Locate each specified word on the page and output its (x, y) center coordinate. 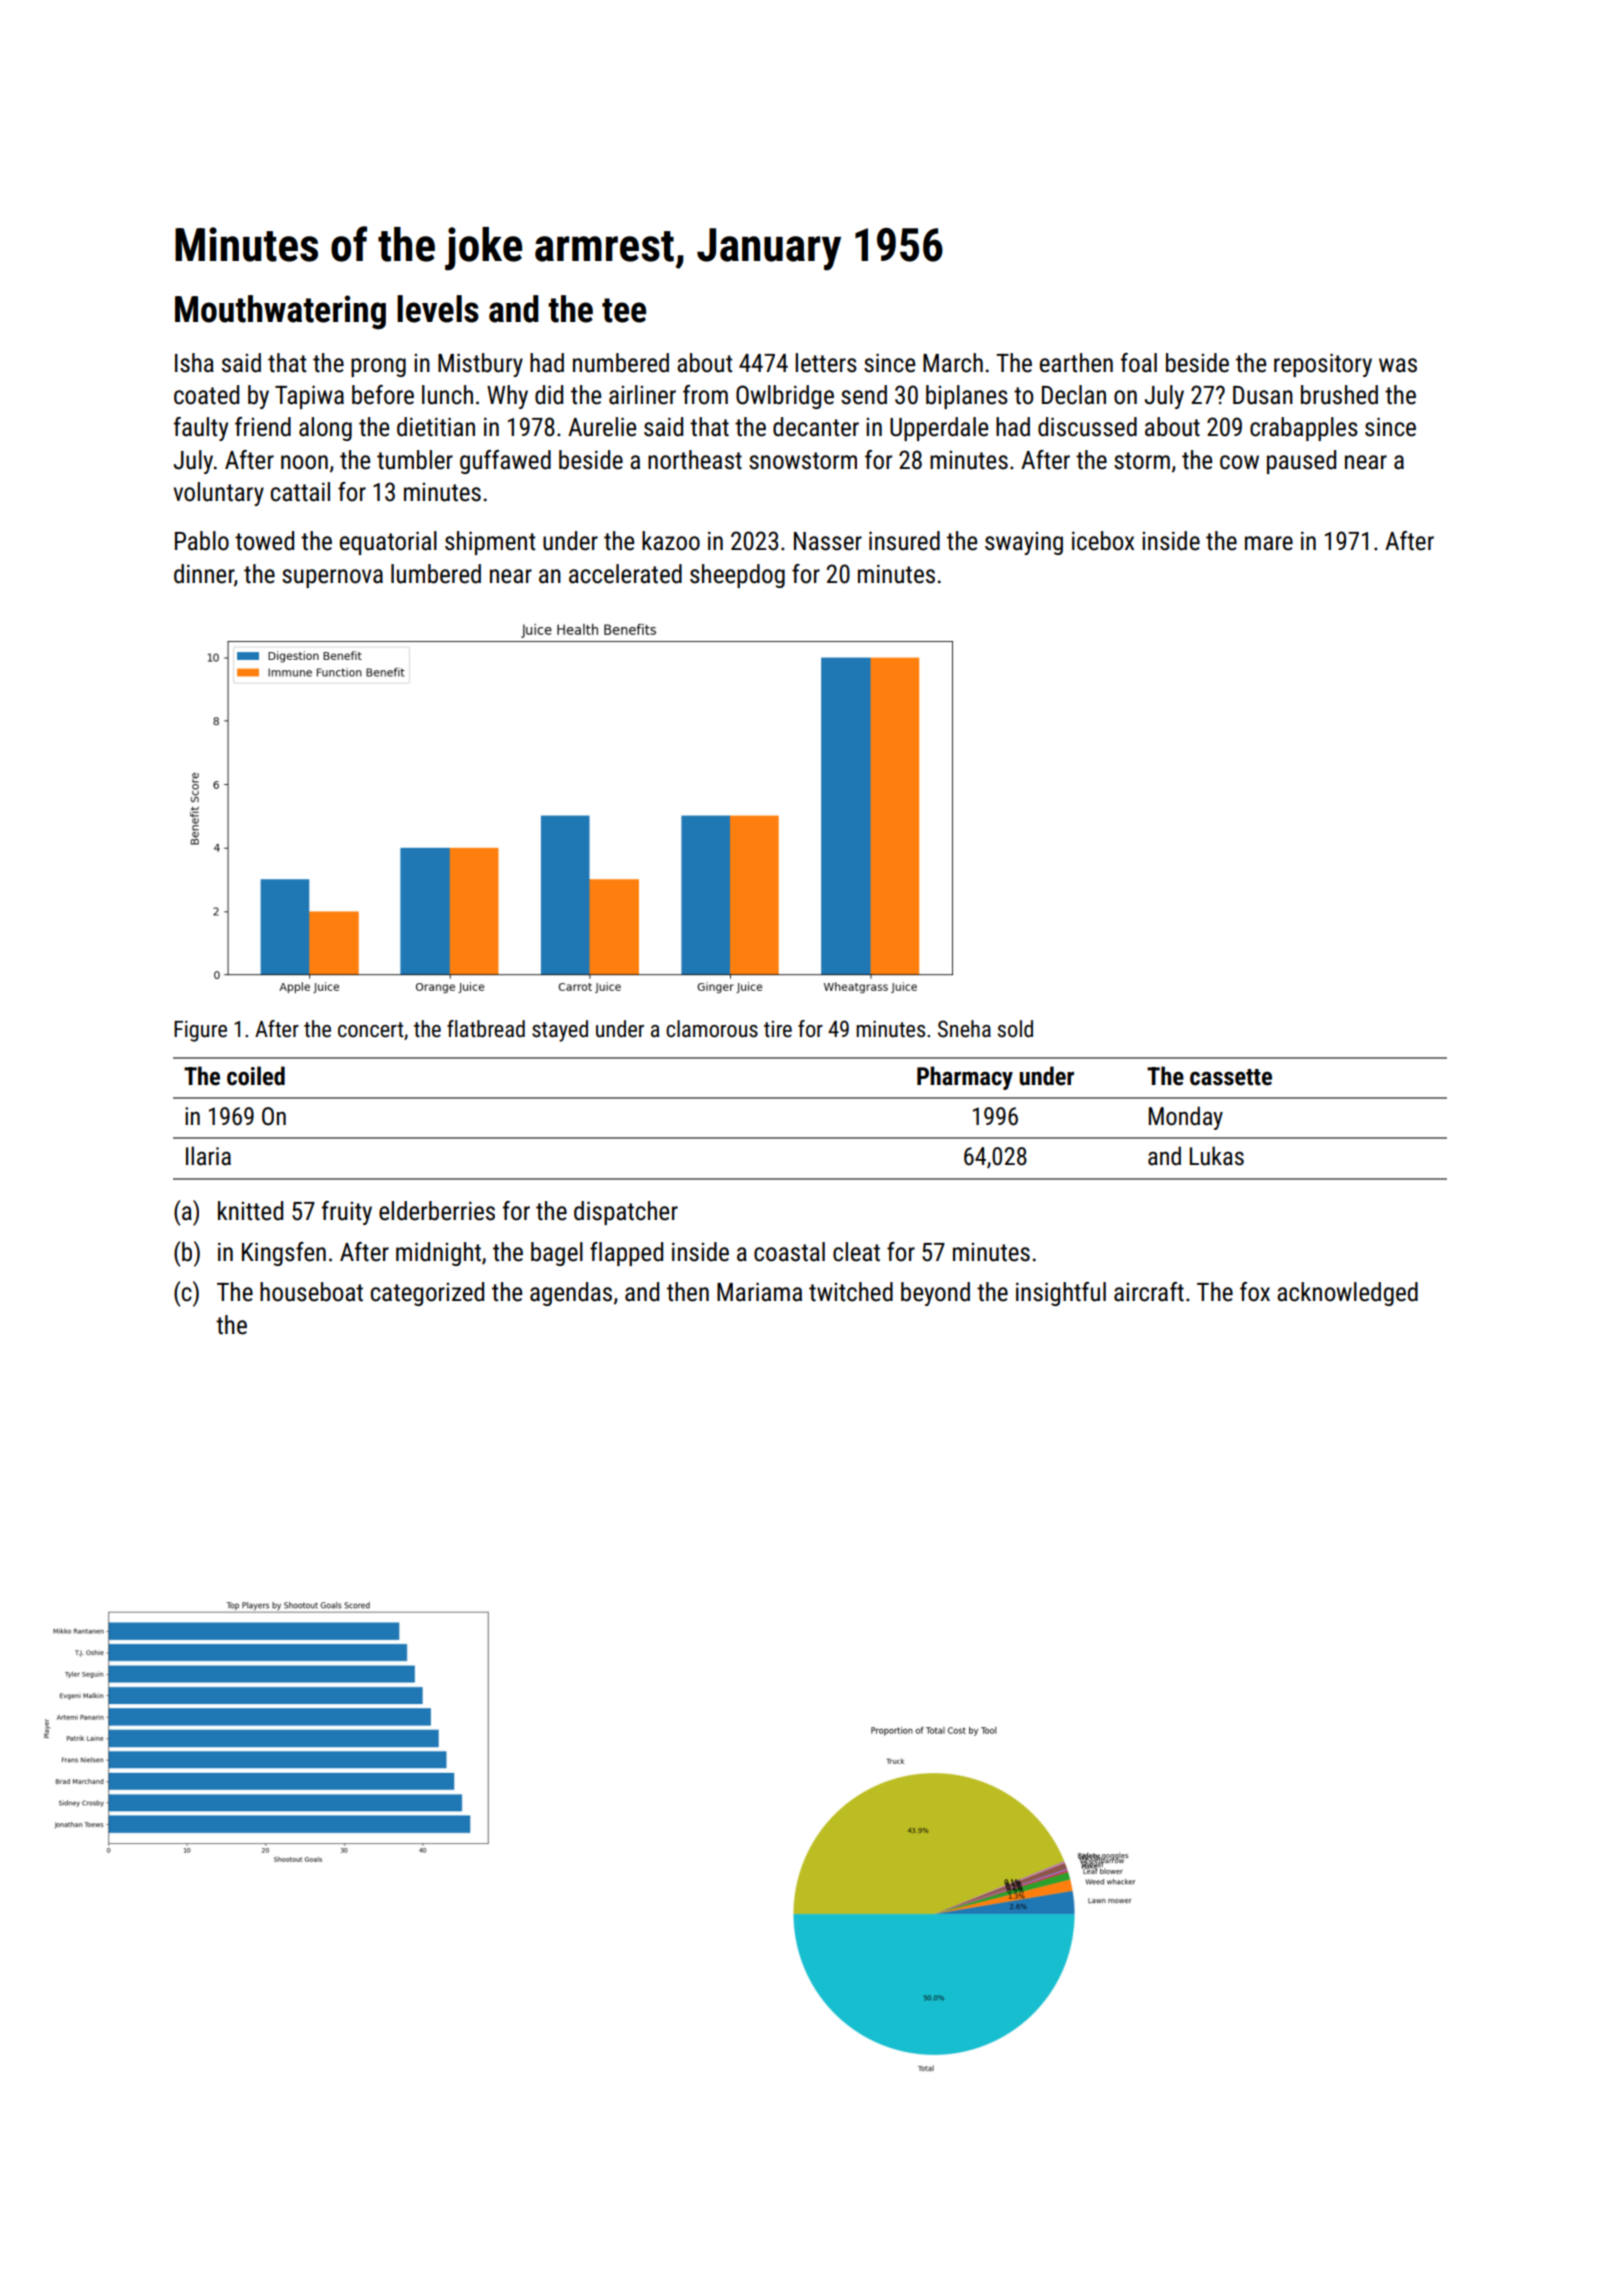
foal (1139, 363)
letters (826, 363)
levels (438, 309)
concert (370, 1030)
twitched (851, 1292)
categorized (427, 1294)
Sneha (964, 1029)
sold (1015, 1029)
